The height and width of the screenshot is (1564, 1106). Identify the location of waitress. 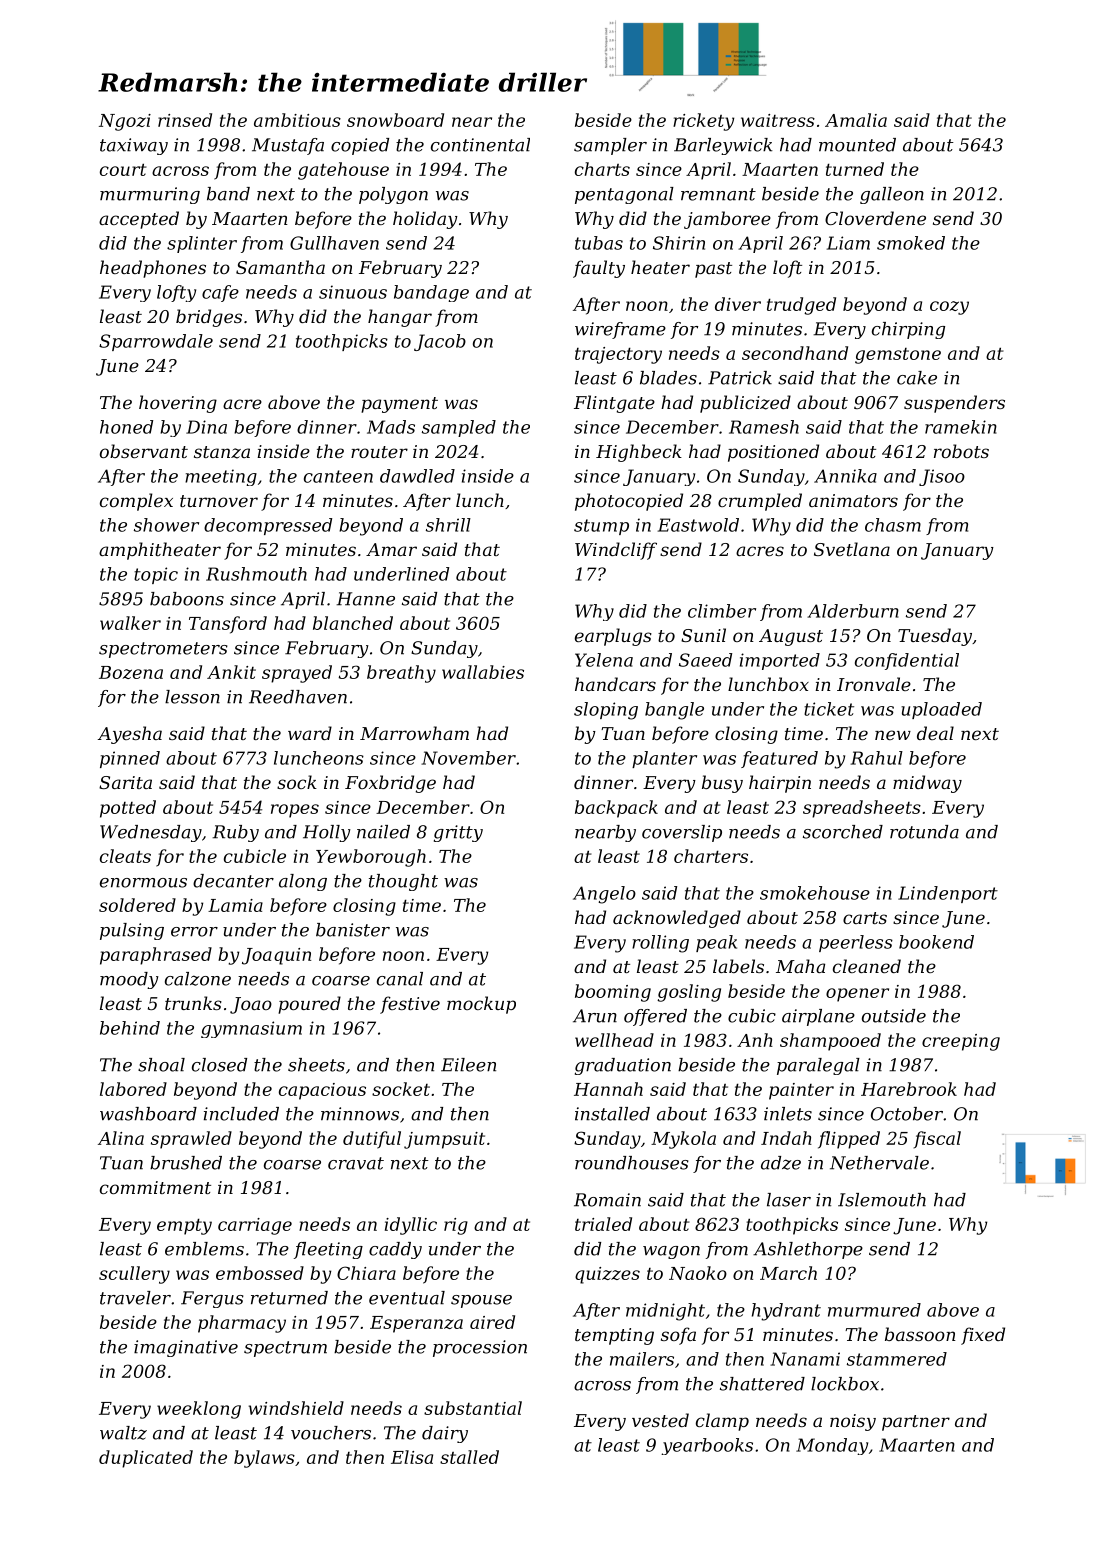
(778, 120).
